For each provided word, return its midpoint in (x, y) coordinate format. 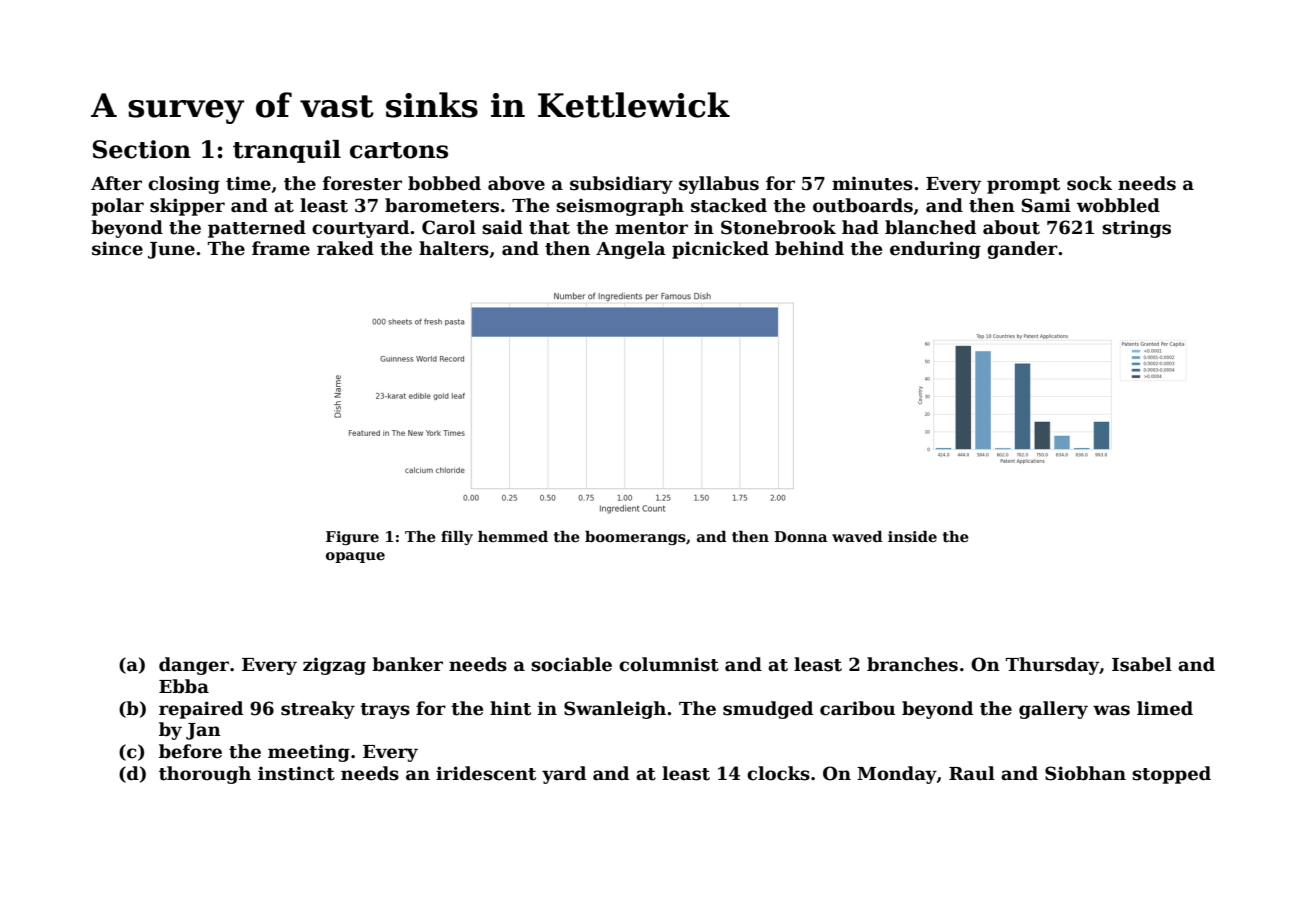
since (117, 248)
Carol (449, 227)
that (549, 227)
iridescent (486, 773)
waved (857, 536)
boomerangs (635, 538)
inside (912, 536)
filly (457, 538)
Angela (631, 250)
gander (1022, 250)
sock (1089, 183)
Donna (800, 536)
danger (194, 666)
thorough (205, 775)
